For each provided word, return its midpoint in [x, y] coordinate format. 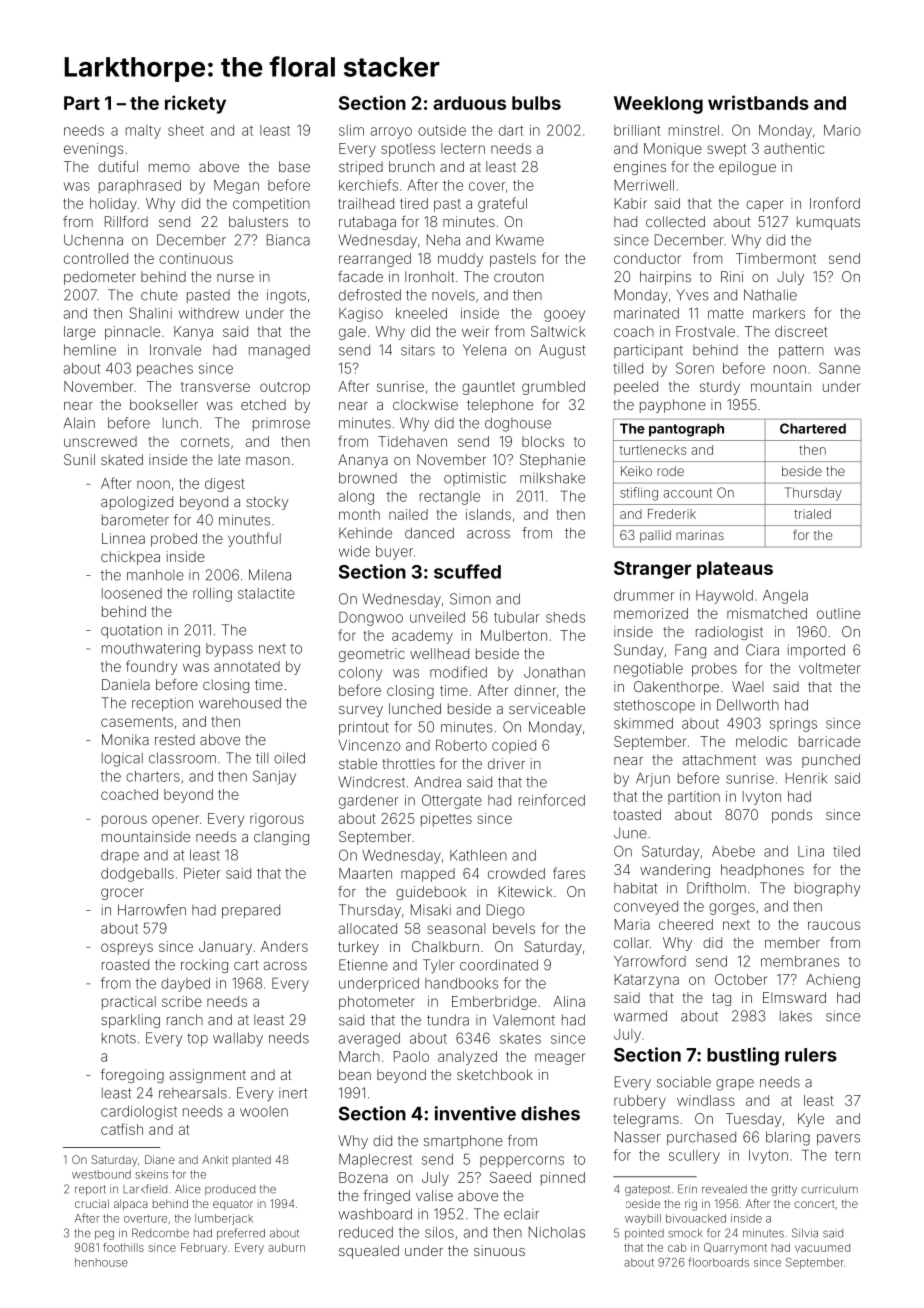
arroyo [391, 133]
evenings [94, 150]
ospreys [127, 949]
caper [765, 206]
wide [354, 551]
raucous [834, 925]
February [204, 1248]
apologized [137, 503]
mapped [428, 875]
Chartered [813, 428]
